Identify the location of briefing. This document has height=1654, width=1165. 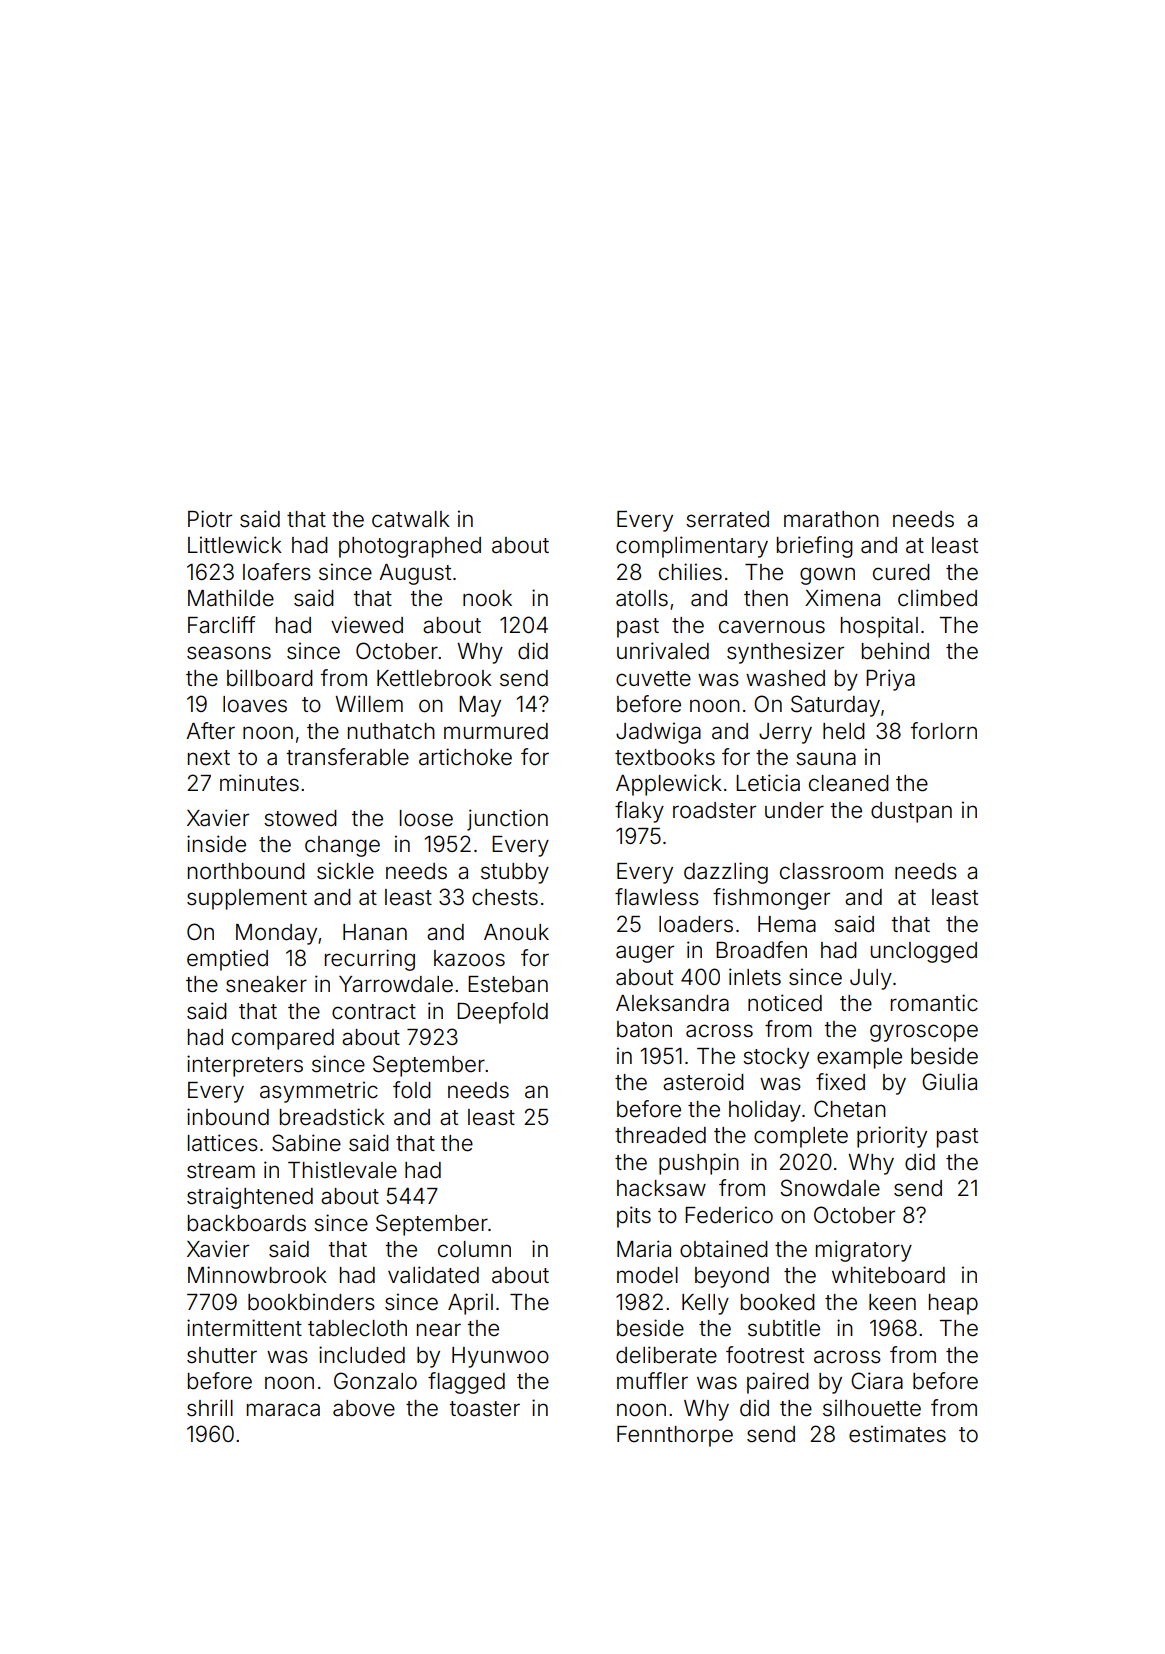
(815, 547).
